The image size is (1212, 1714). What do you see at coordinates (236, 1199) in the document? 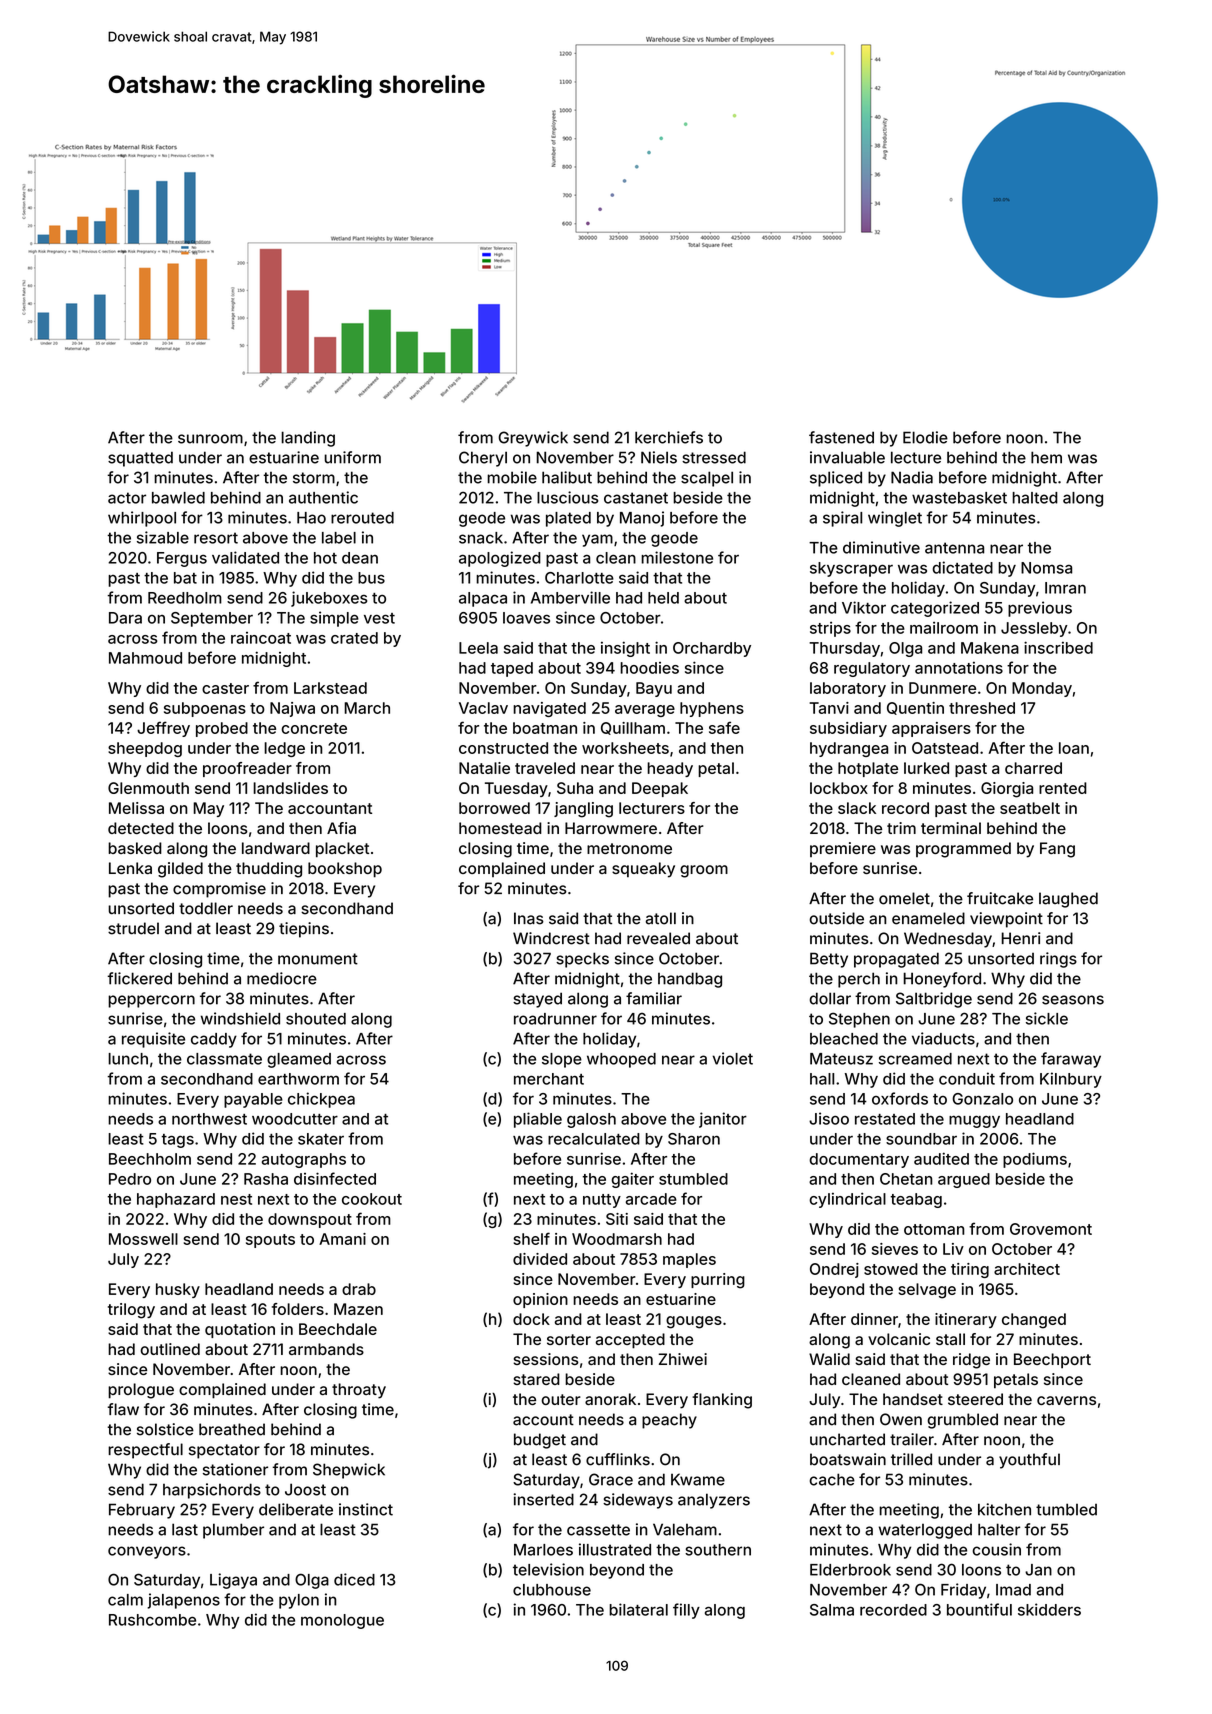
I see `nest` at bounding box center [236, 1199].
